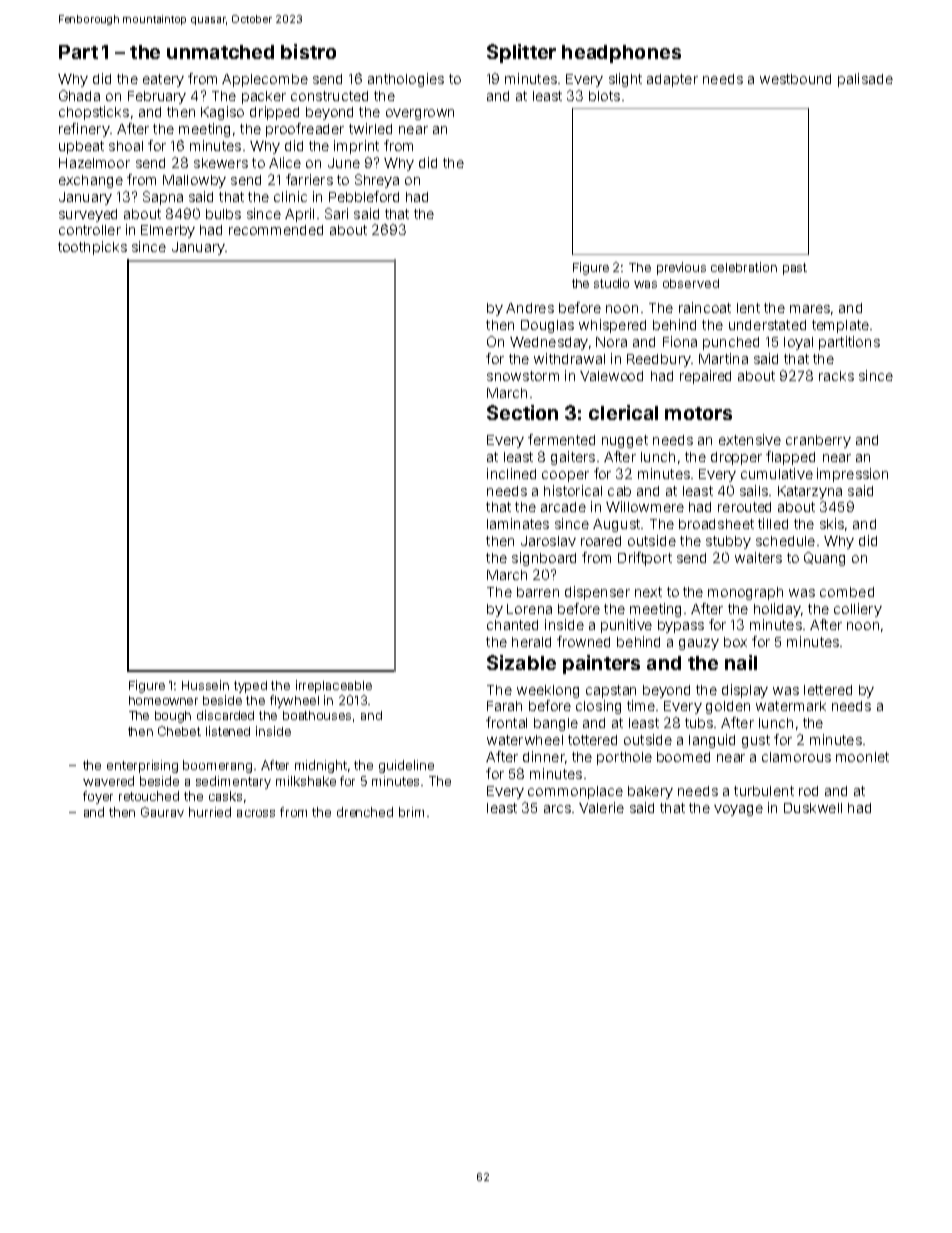 The width and height of the screenshot is (952, 1233). What do you see at coordinates (865, 80) in the screenshot?
I see `palisade` at bounding box center [865, 80].
